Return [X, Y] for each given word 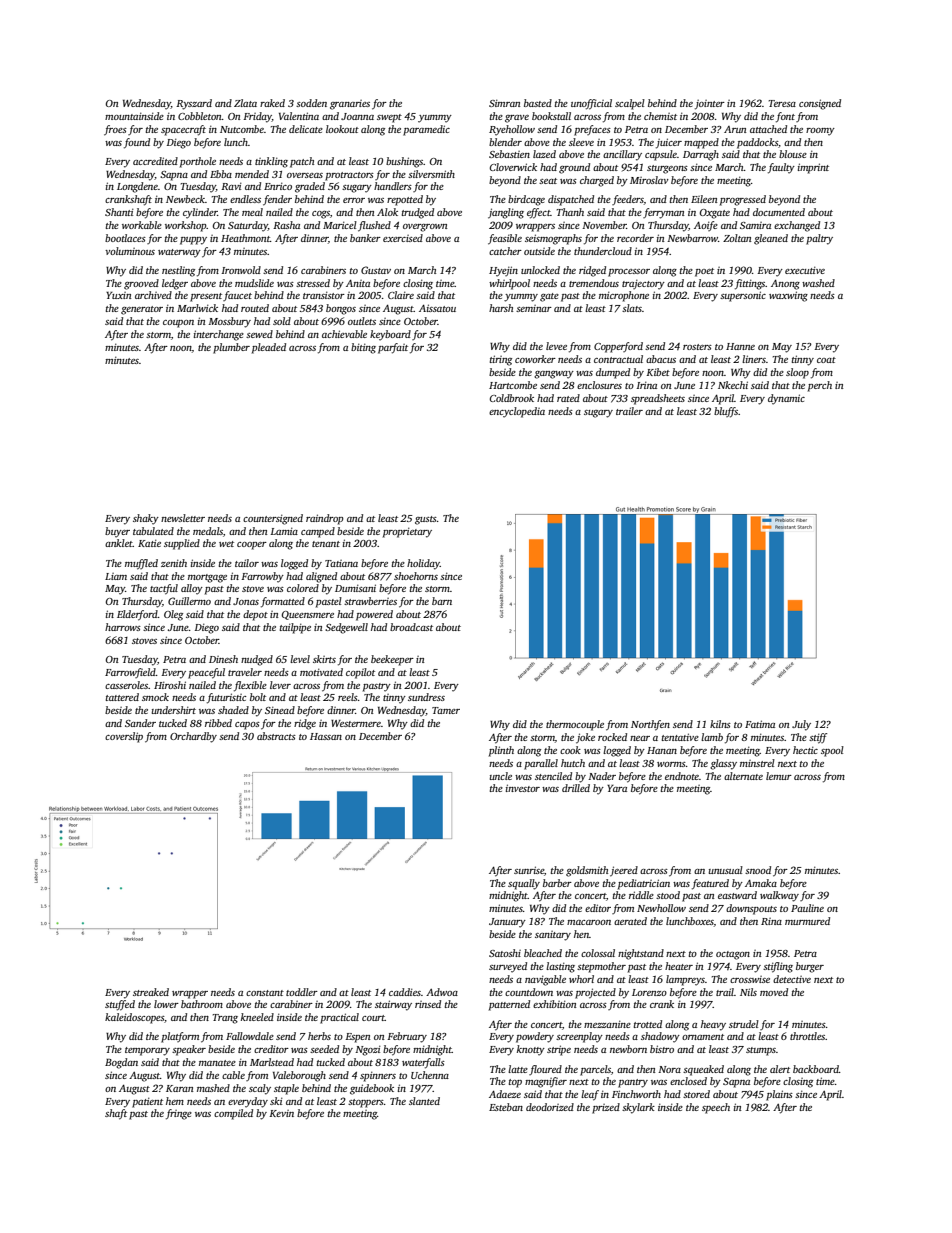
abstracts [276, 736]
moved [774, 992]
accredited [155, 161]
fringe [179, 1114]
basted [538, 103]
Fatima [760, 724]
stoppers [366, 1103]
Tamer [446, 710]
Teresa [782, 103]
